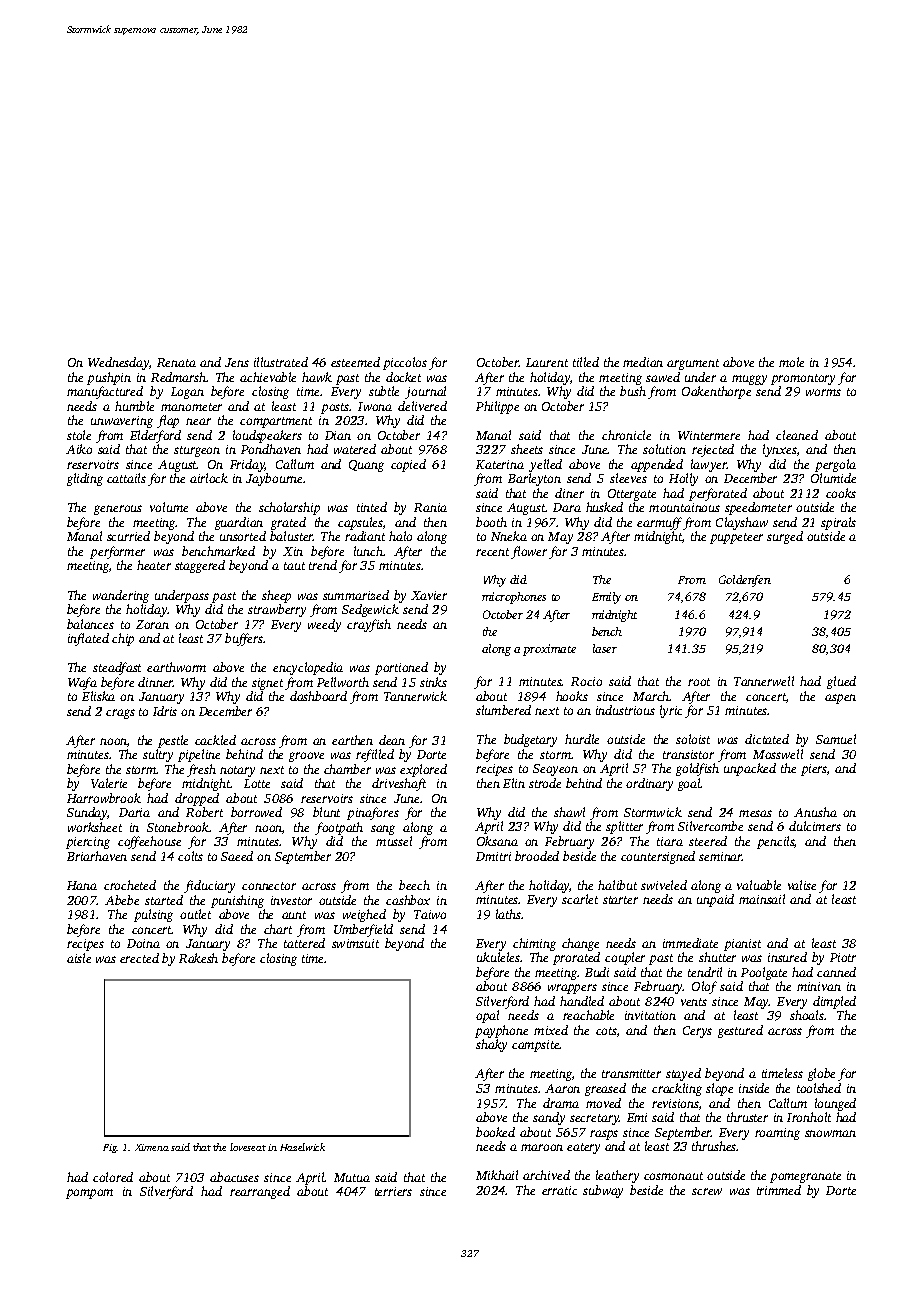 This image has height=1308, width=924. What do you see at coordinates (248, 1147) in the image?
I see `loveseat` at bounding box center [248, 1147].
